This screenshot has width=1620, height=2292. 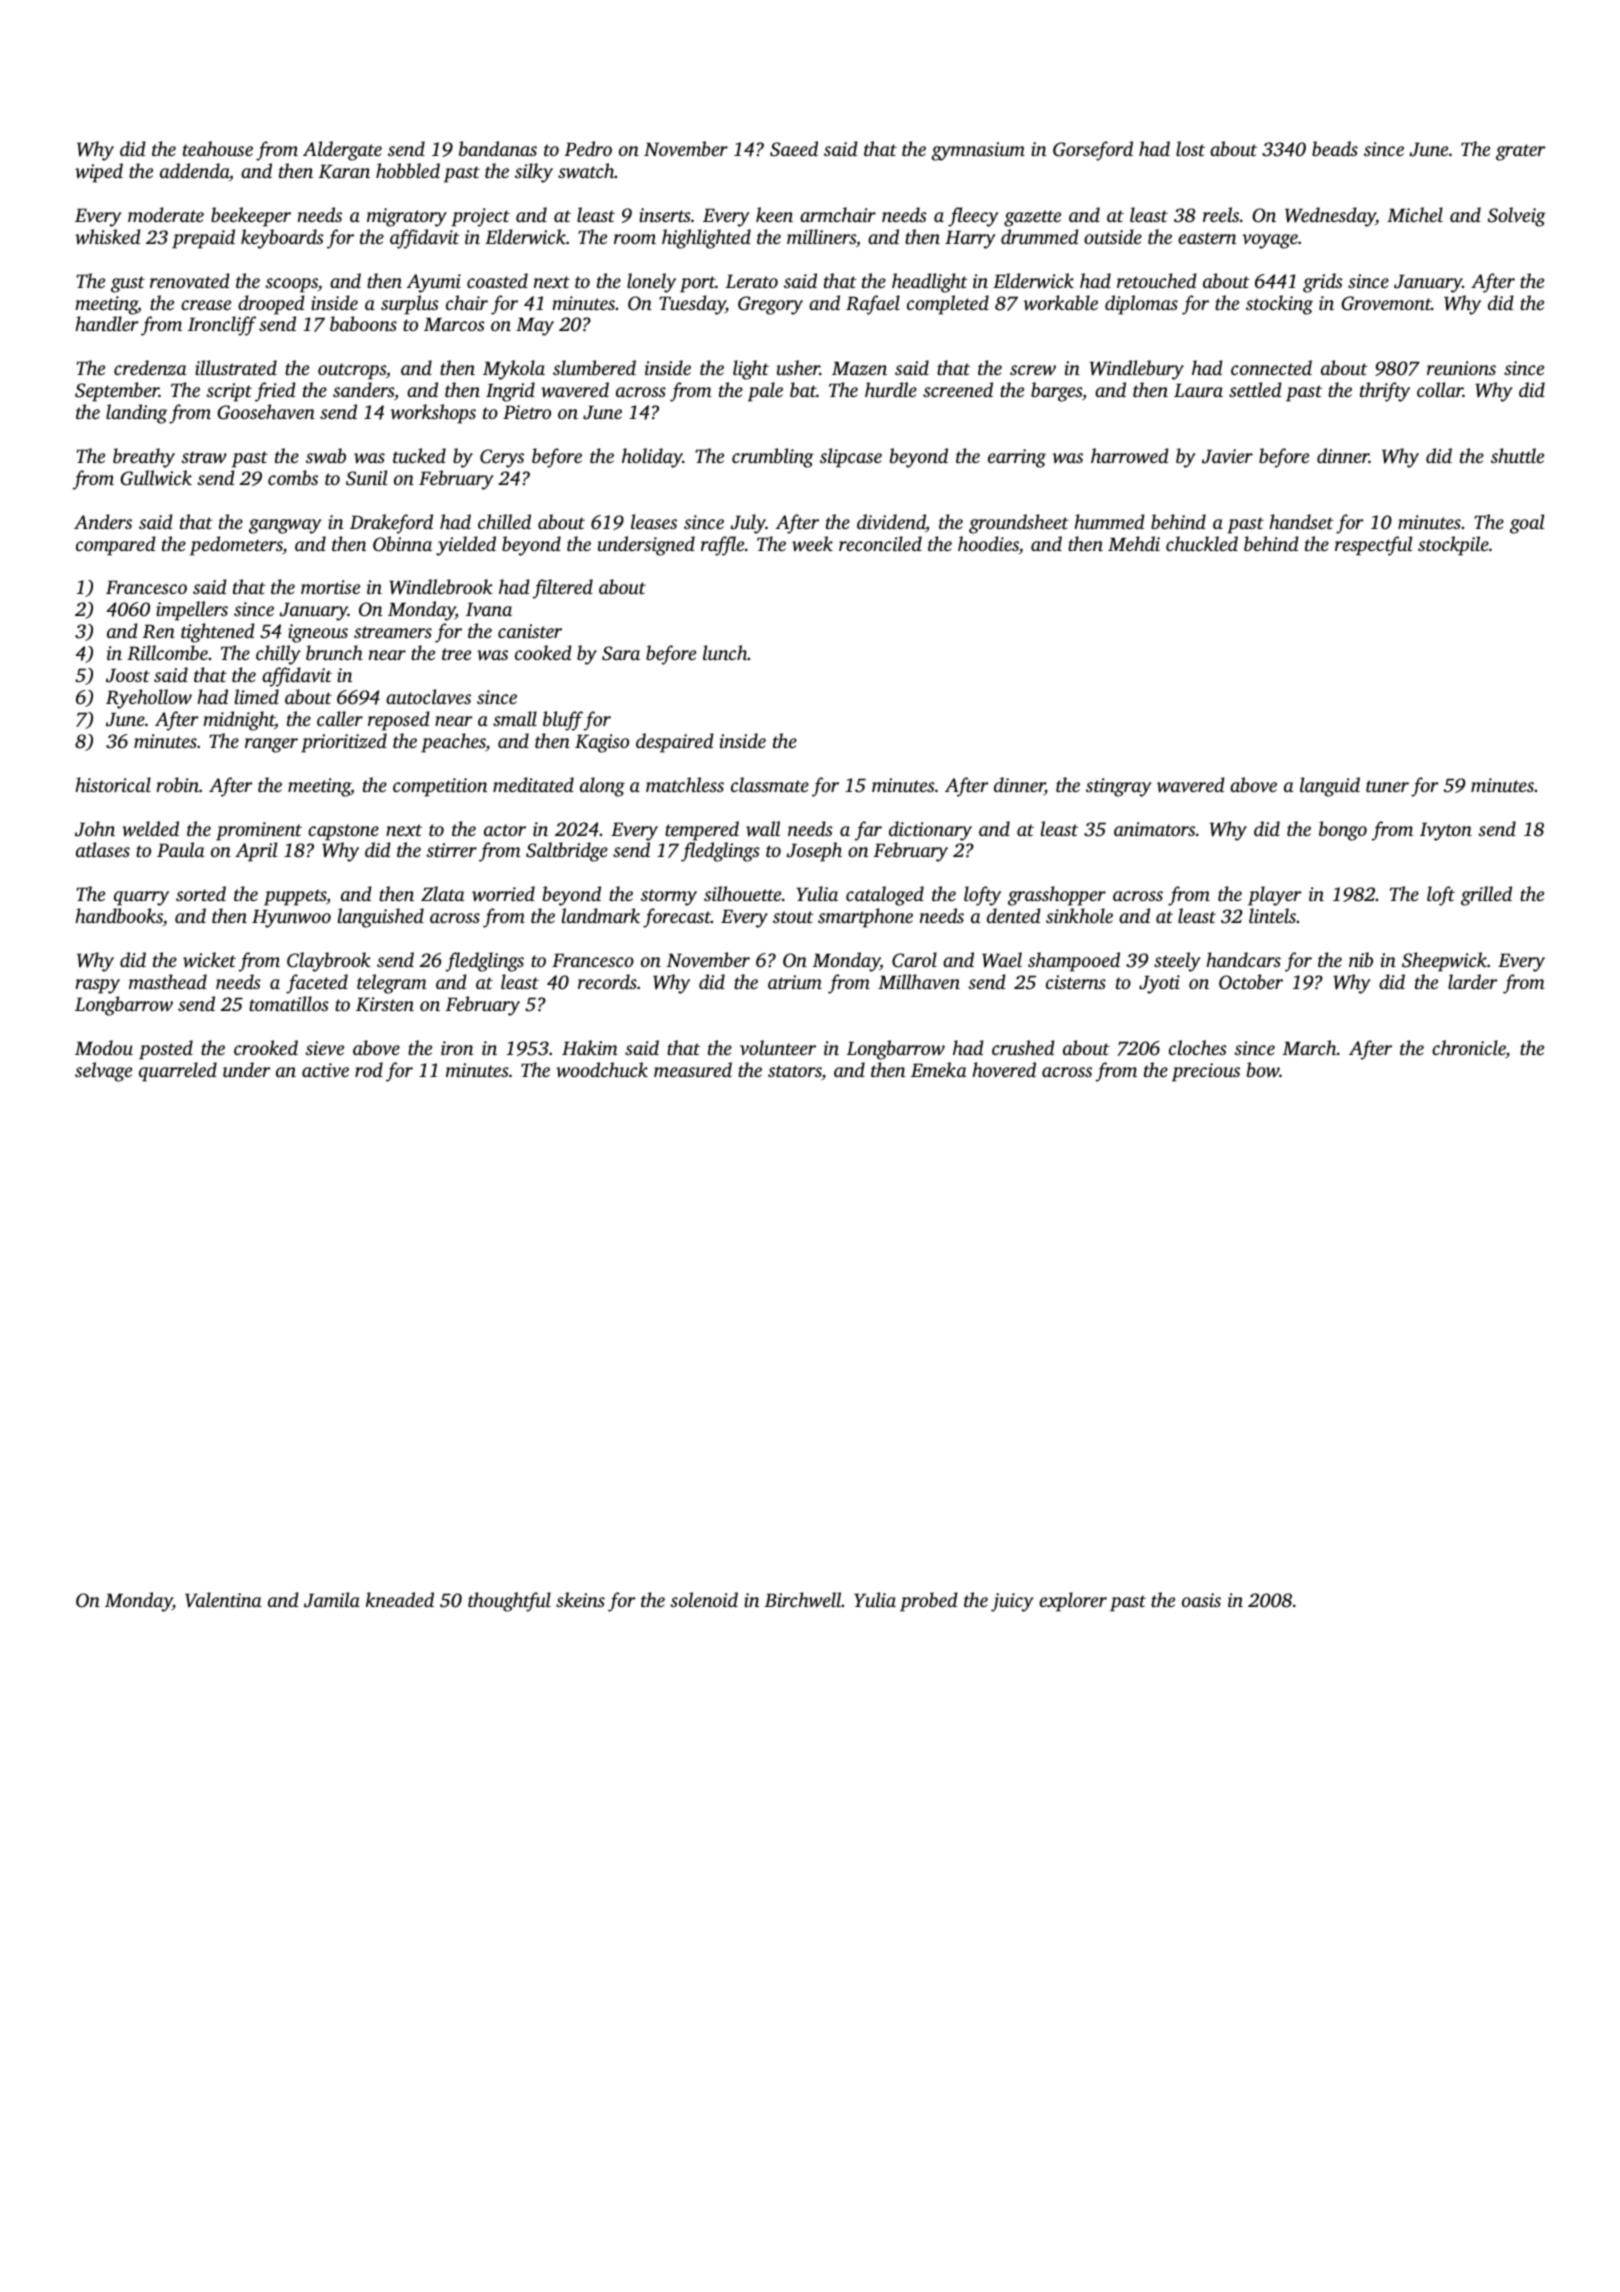 I want to click on gymnasium, so click(x=978, y=151).
